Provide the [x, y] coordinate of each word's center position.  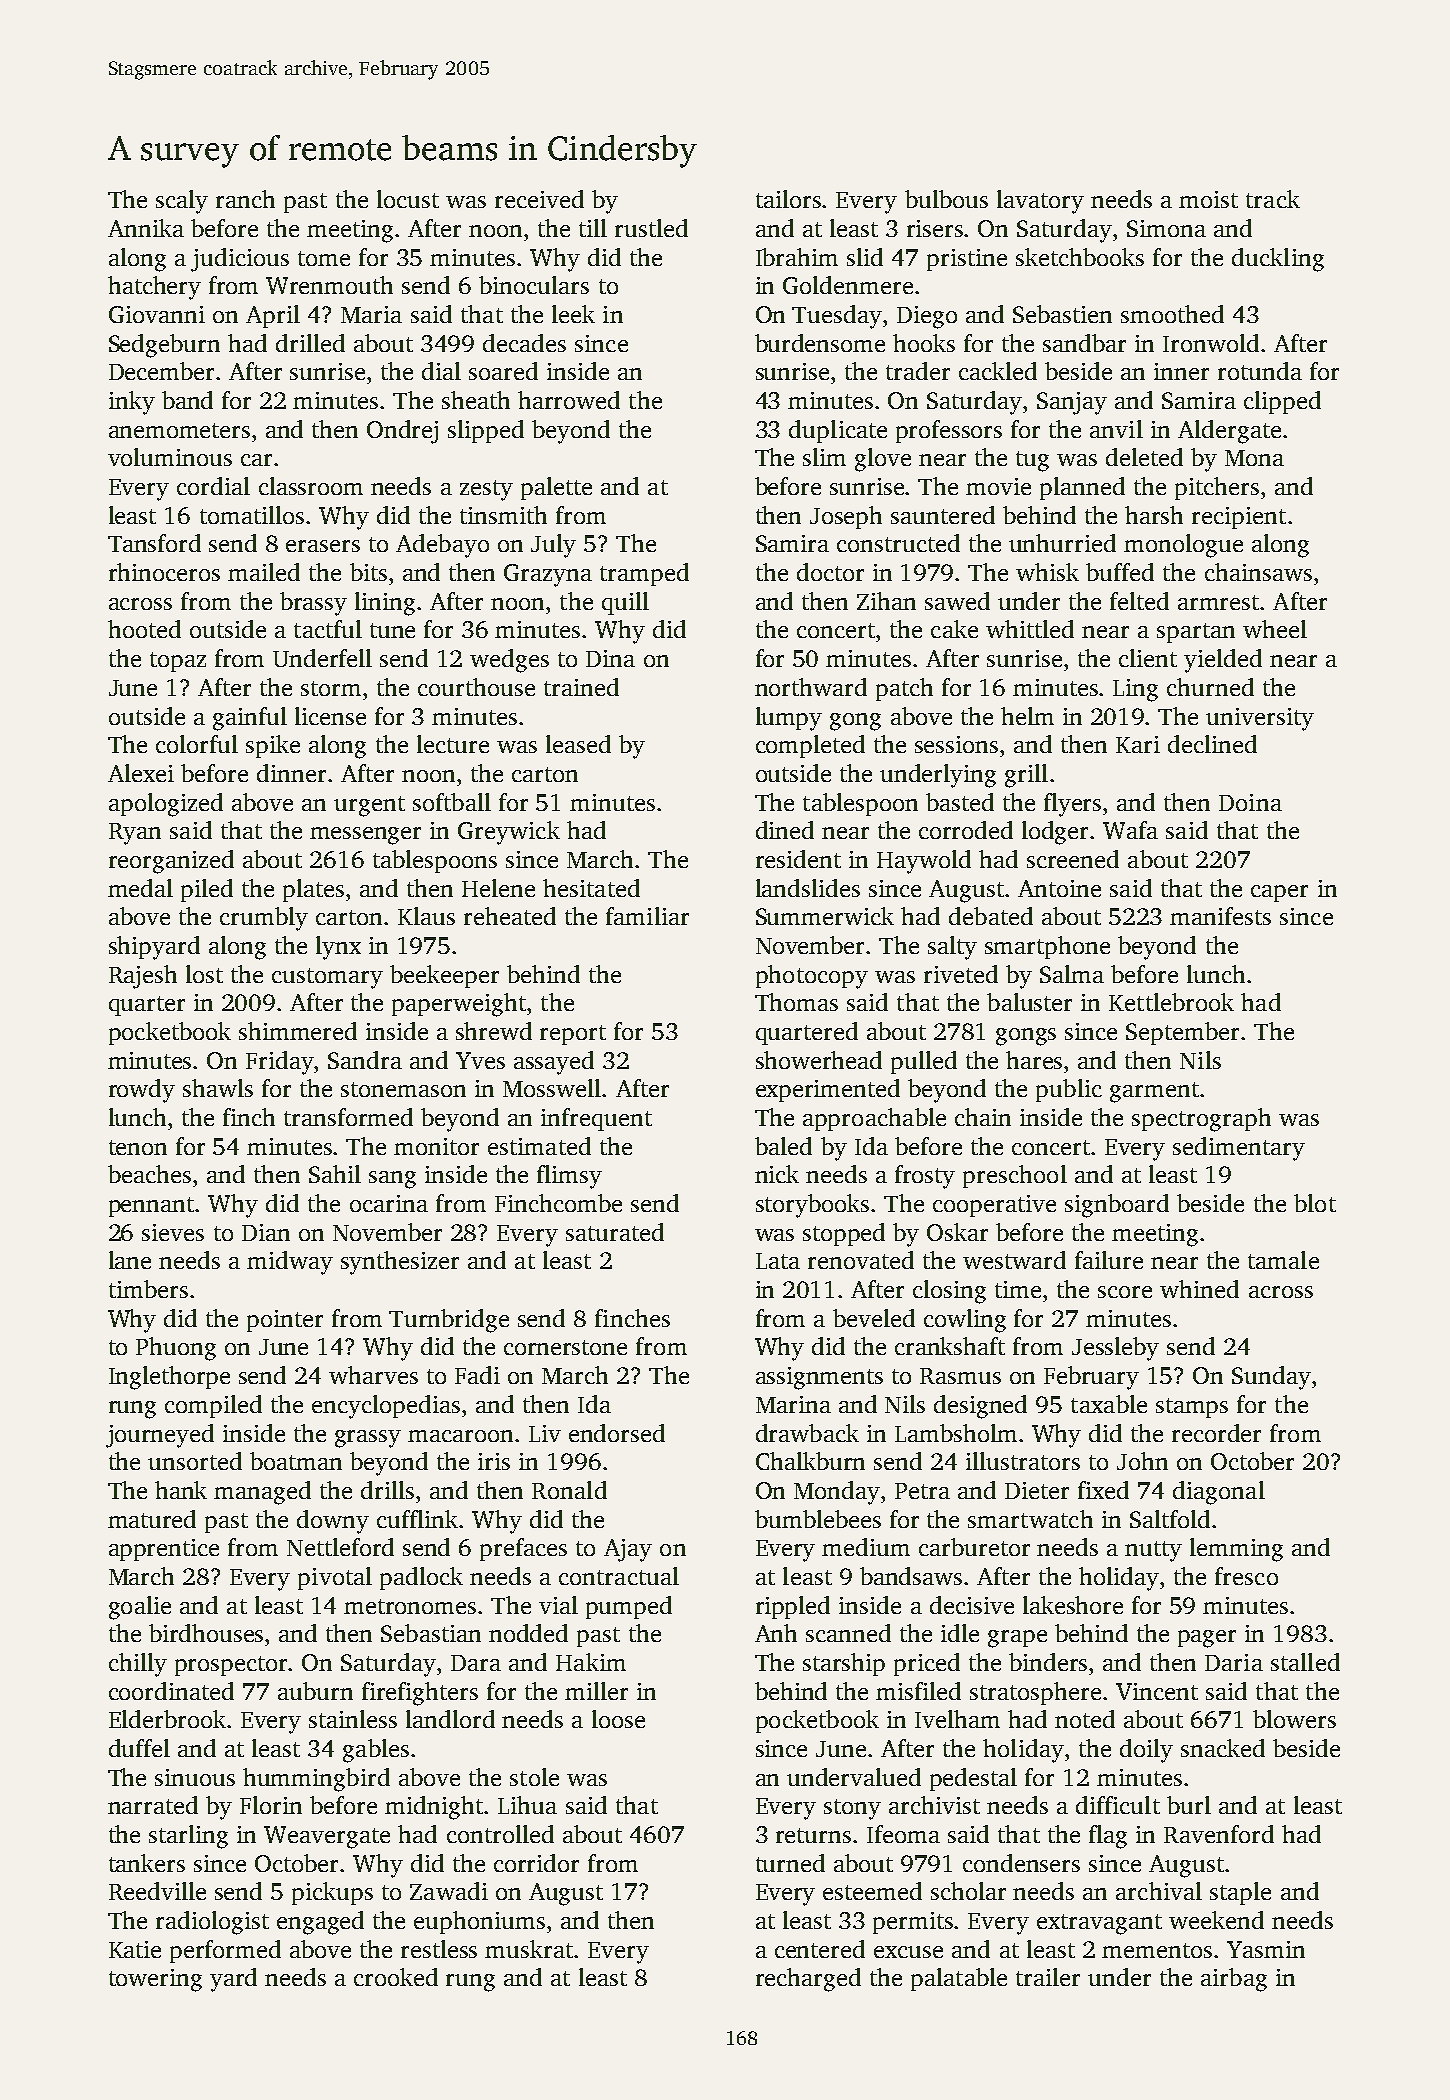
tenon [138, 1147]
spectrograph [1201, 1120]
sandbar [1084, 343]
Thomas [796, 1002]
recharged [808, 1980]
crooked [396, 1977]
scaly [182, 202]
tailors [789, 199]
